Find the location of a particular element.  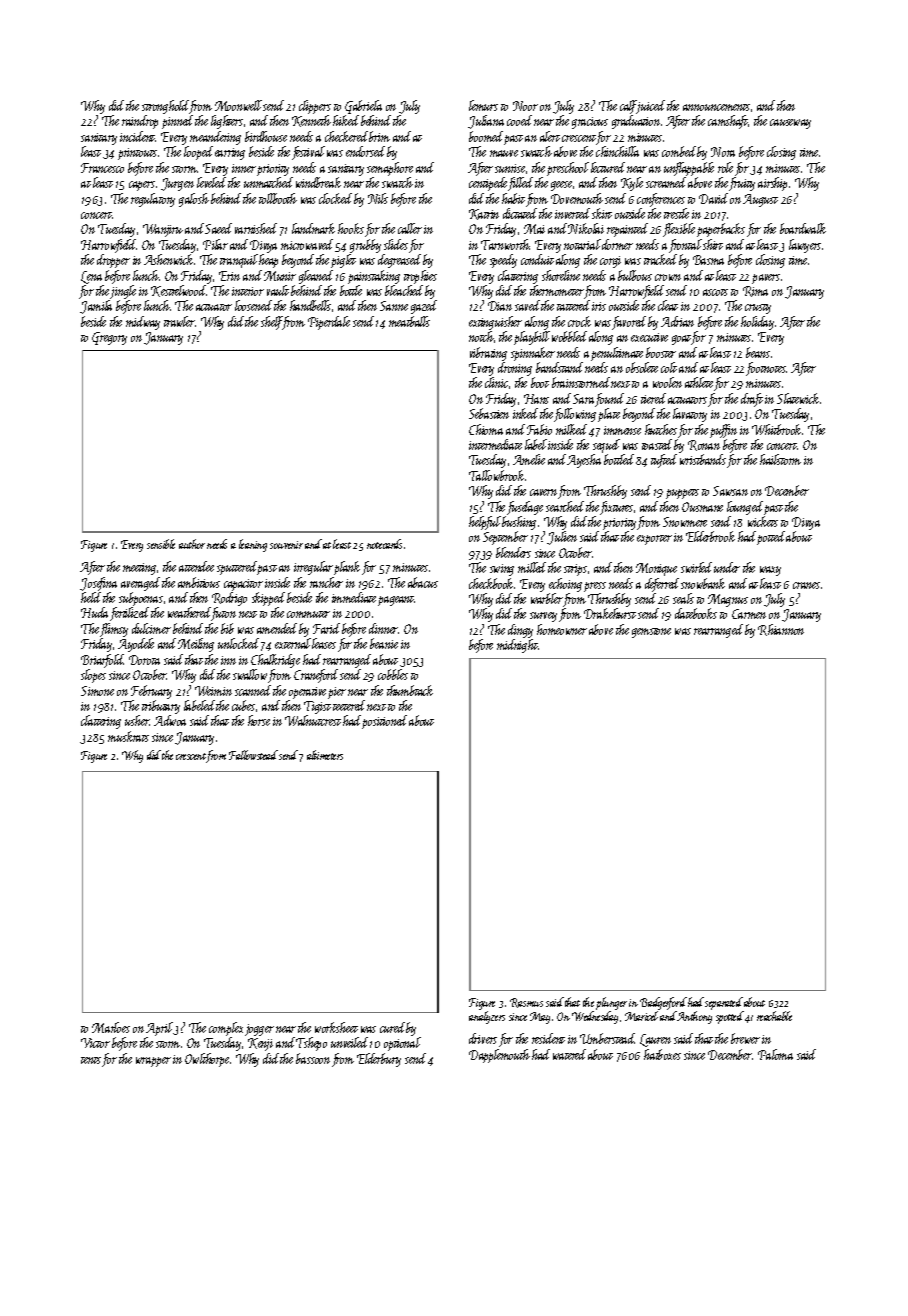

Gabriela is located at coordinates (363, 107).
